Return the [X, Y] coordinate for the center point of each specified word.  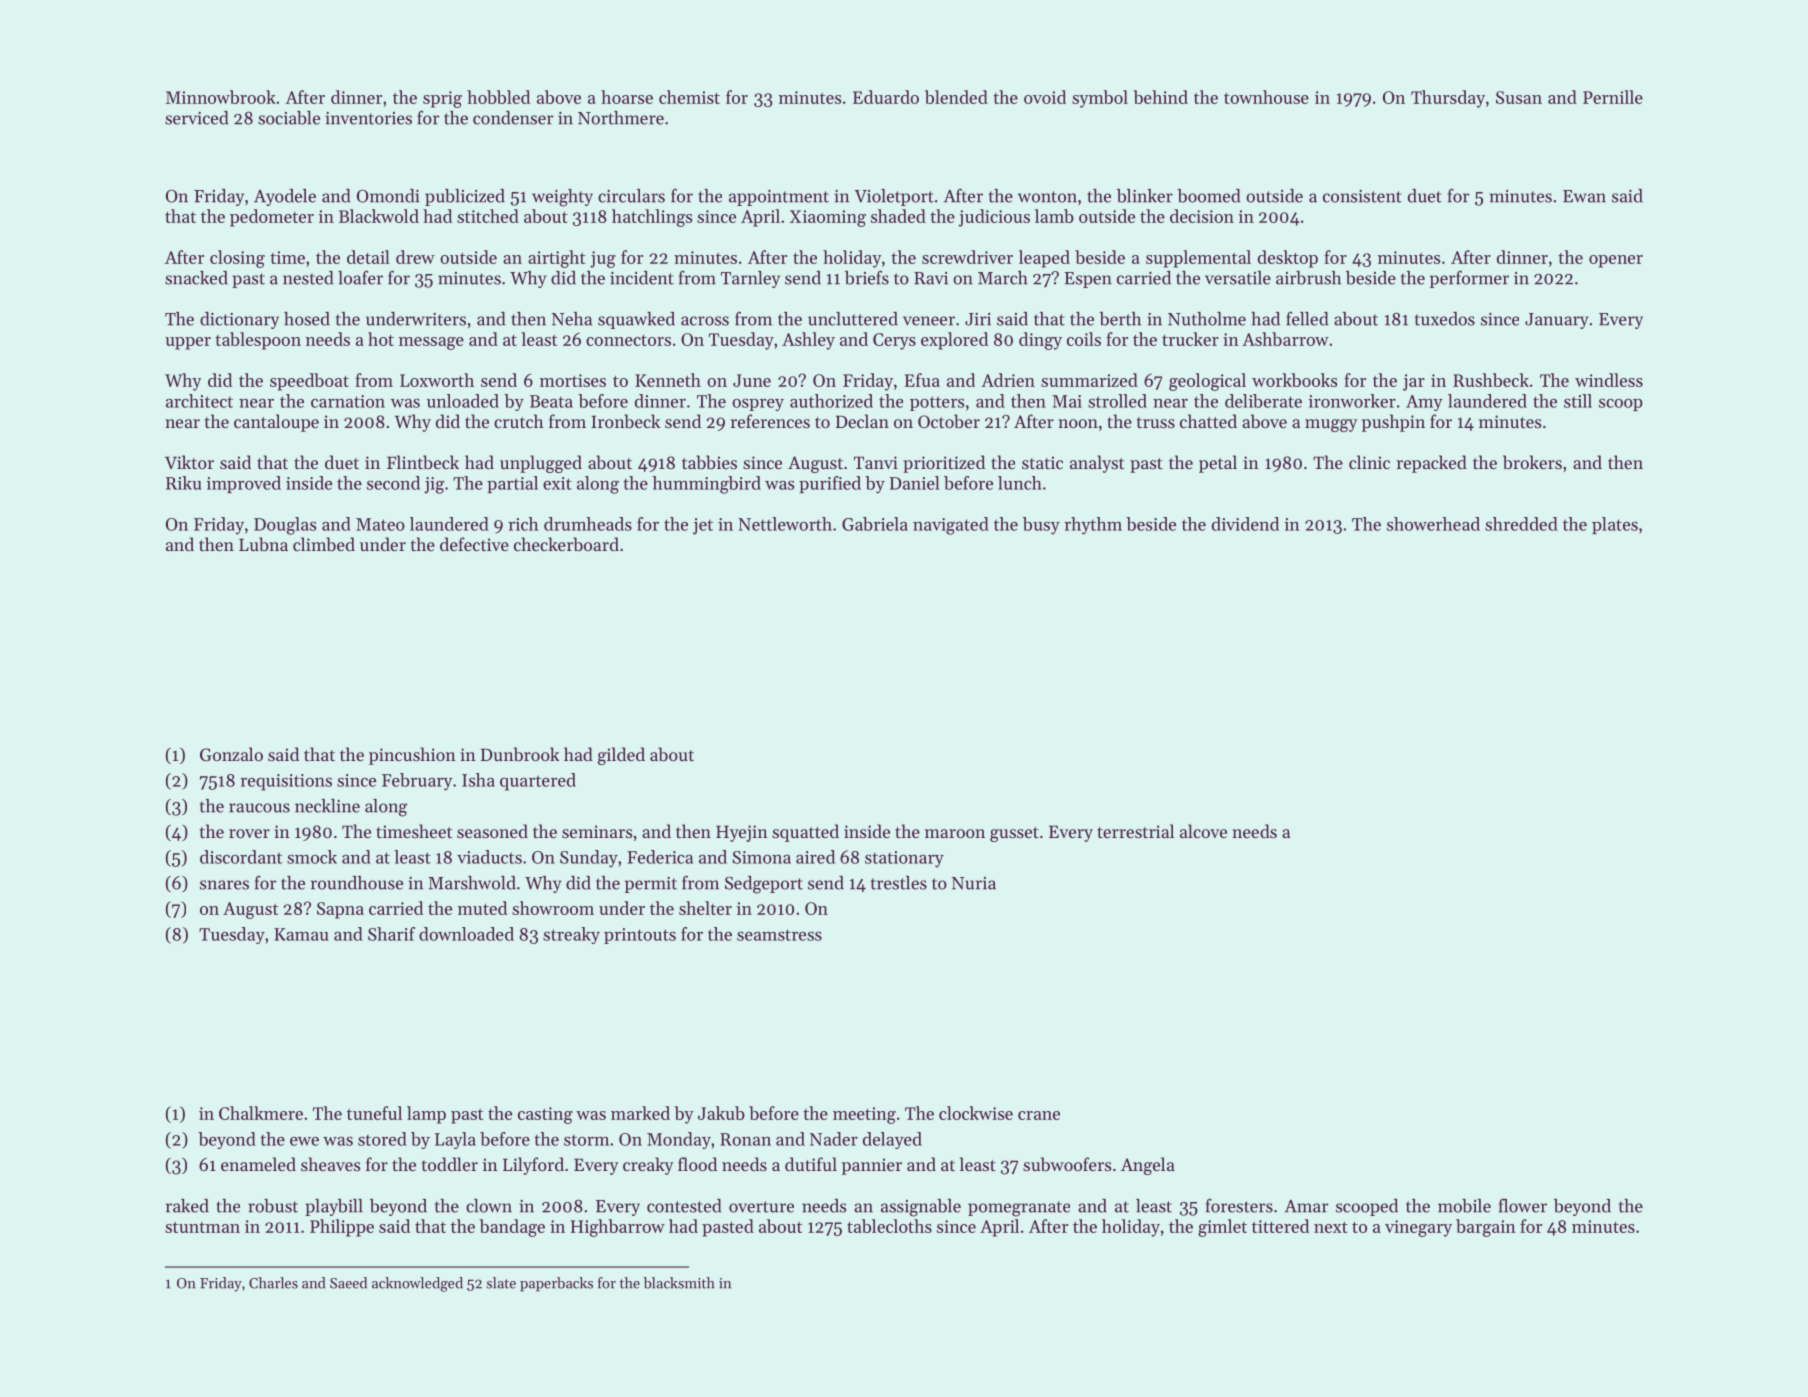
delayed [892, 1140]
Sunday [589, 859]
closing [237, 259]
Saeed [348, 1283]
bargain [1486, 1228]
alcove [1203, 831]
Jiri [978, 319]
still [1578, 401]
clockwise [976, 1113]
